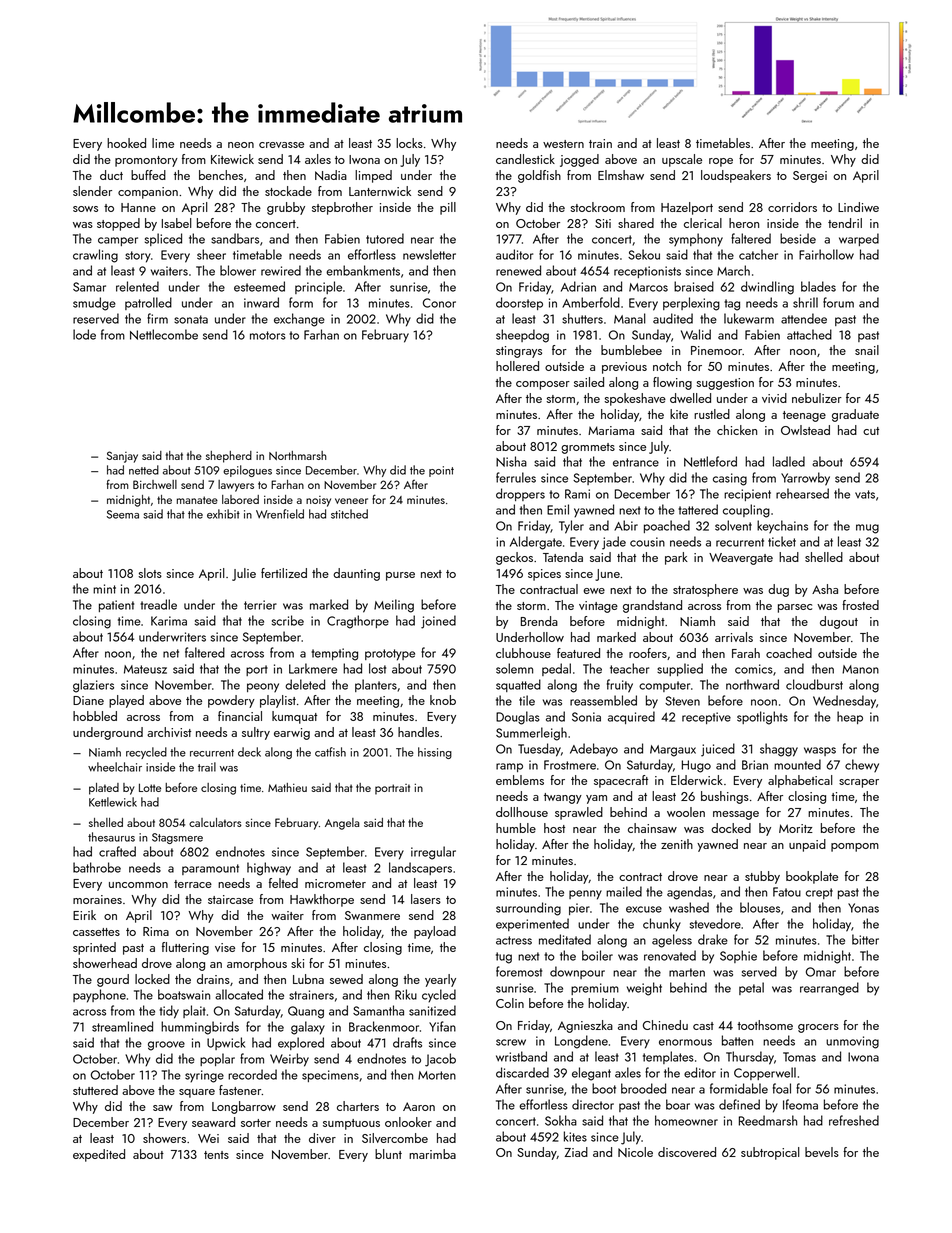  I want to click on scraper, so click(859, 783).
